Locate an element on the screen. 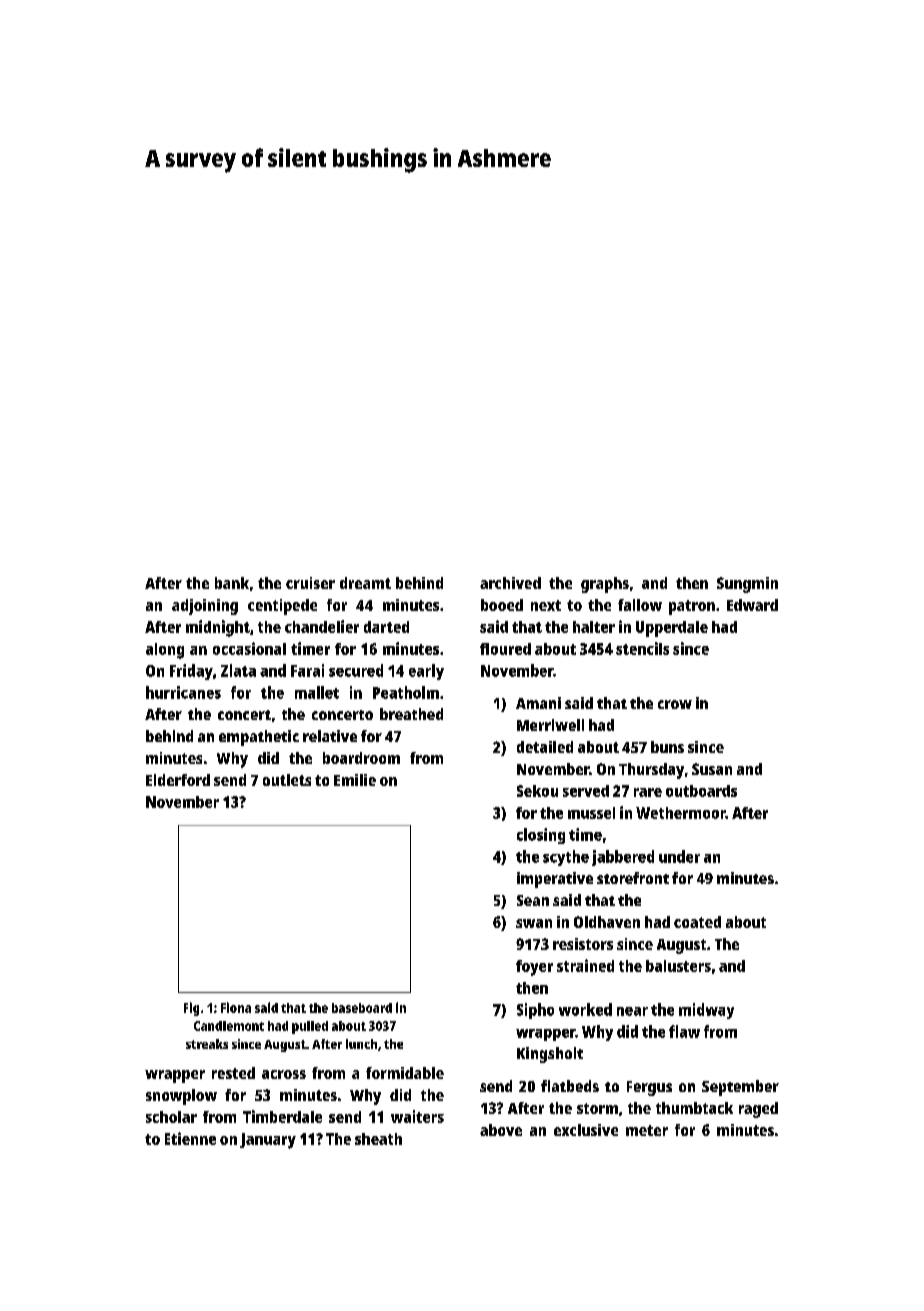 This screenshot has width=924, height=1311. graphs is located at coordinates (605, 585).
